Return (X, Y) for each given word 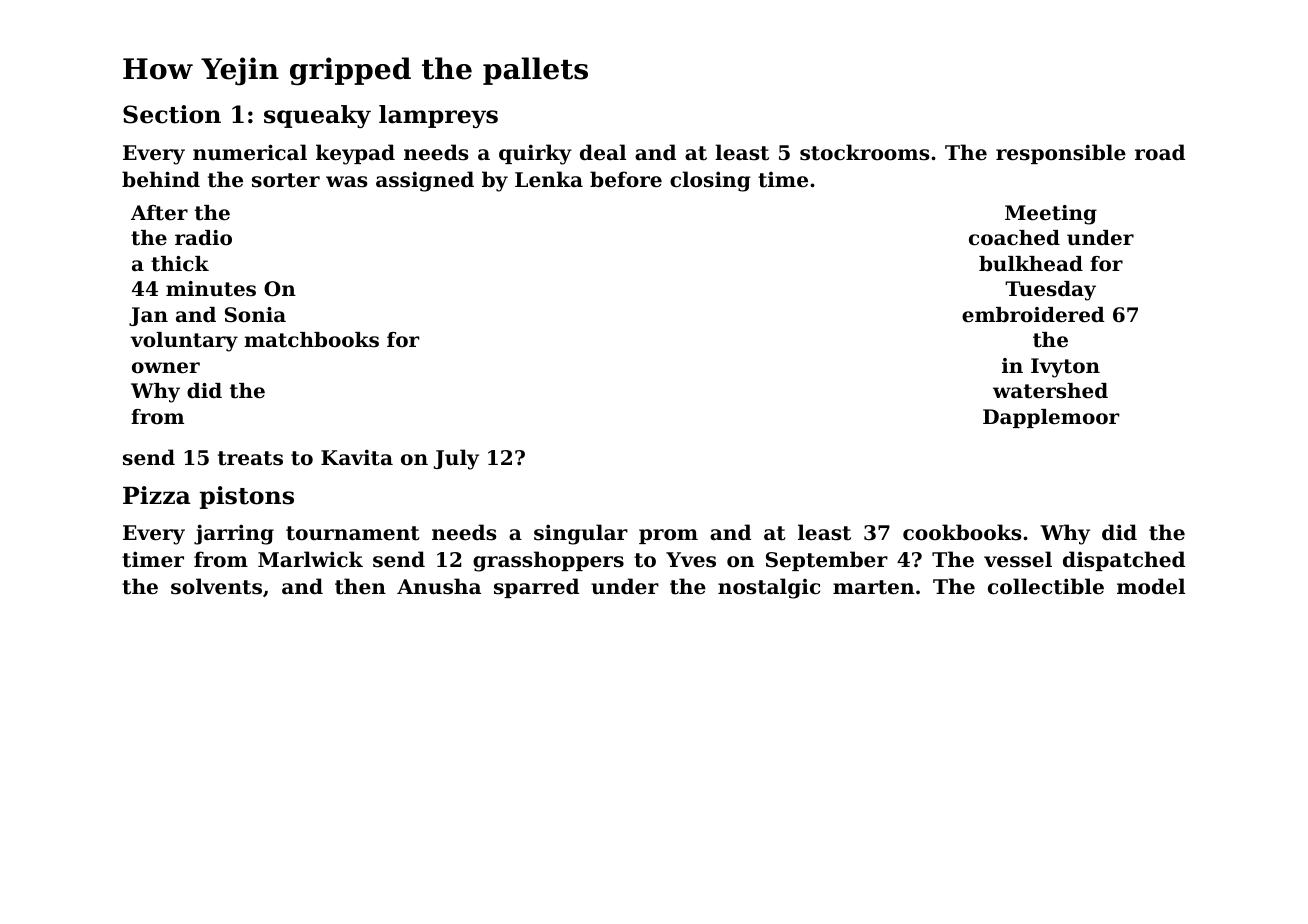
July (456, 459)
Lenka (549, 179)
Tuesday (1050, 291)
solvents (216, 586)
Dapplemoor (1051, 418)
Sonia (255, 315)
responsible (1061, 154)
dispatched (1124, 561)
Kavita (357, 457)
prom (668, 536)
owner (166, 368)
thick (180, 264)
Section (172, 114)
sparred (536, 588)
